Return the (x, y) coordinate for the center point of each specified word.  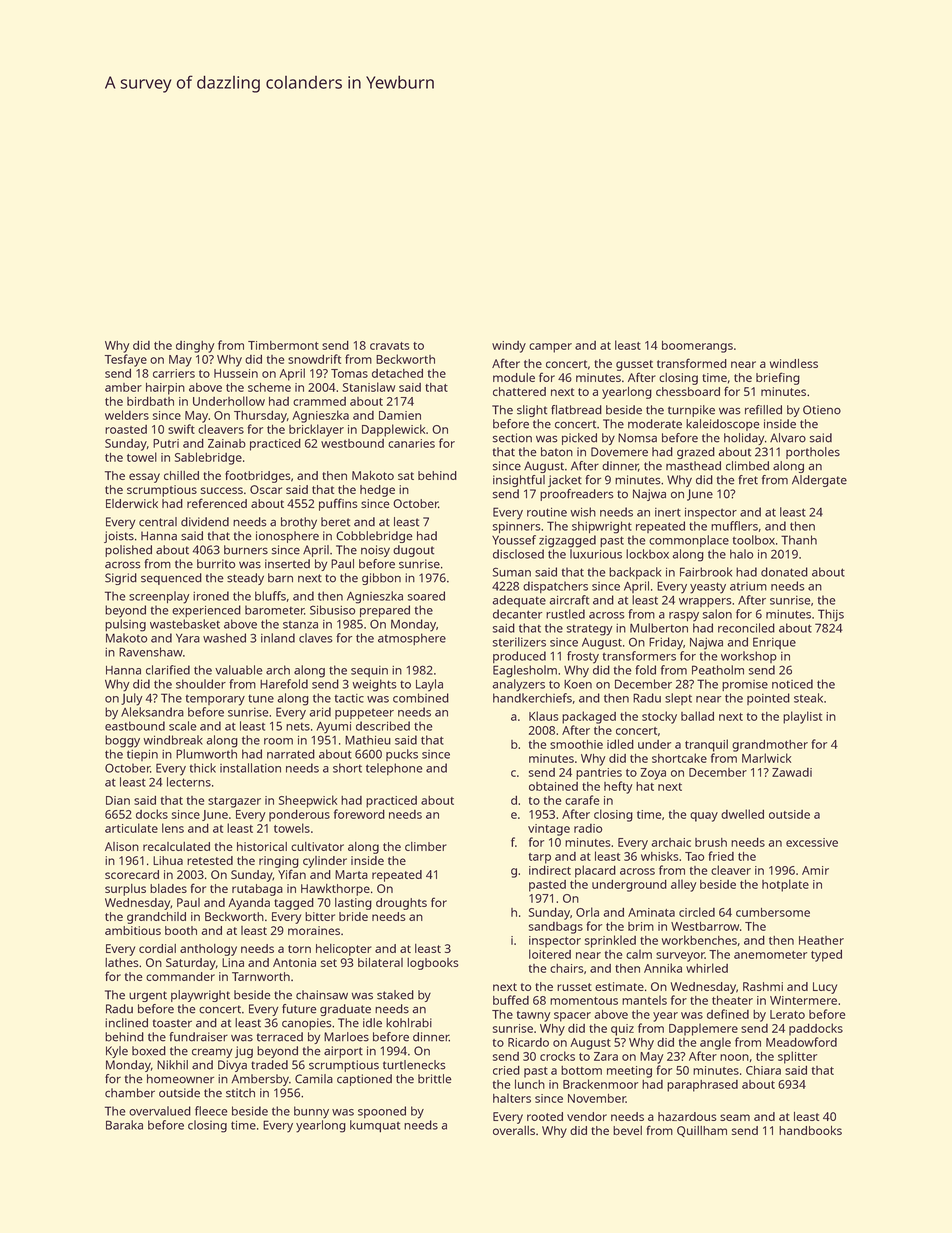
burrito (216, 564)
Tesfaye (126, 360)
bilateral (380, 962)
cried (506, 1070)
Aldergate (819, 481)
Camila (314, 1079)
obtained (553, 786)
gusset (634, 365)
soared (426, 596)
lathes (121, 962)
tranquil (706, 745)
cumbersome (773, 912)
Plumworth (206, 754)
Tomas (349, 373)
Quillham (702, 1131)
